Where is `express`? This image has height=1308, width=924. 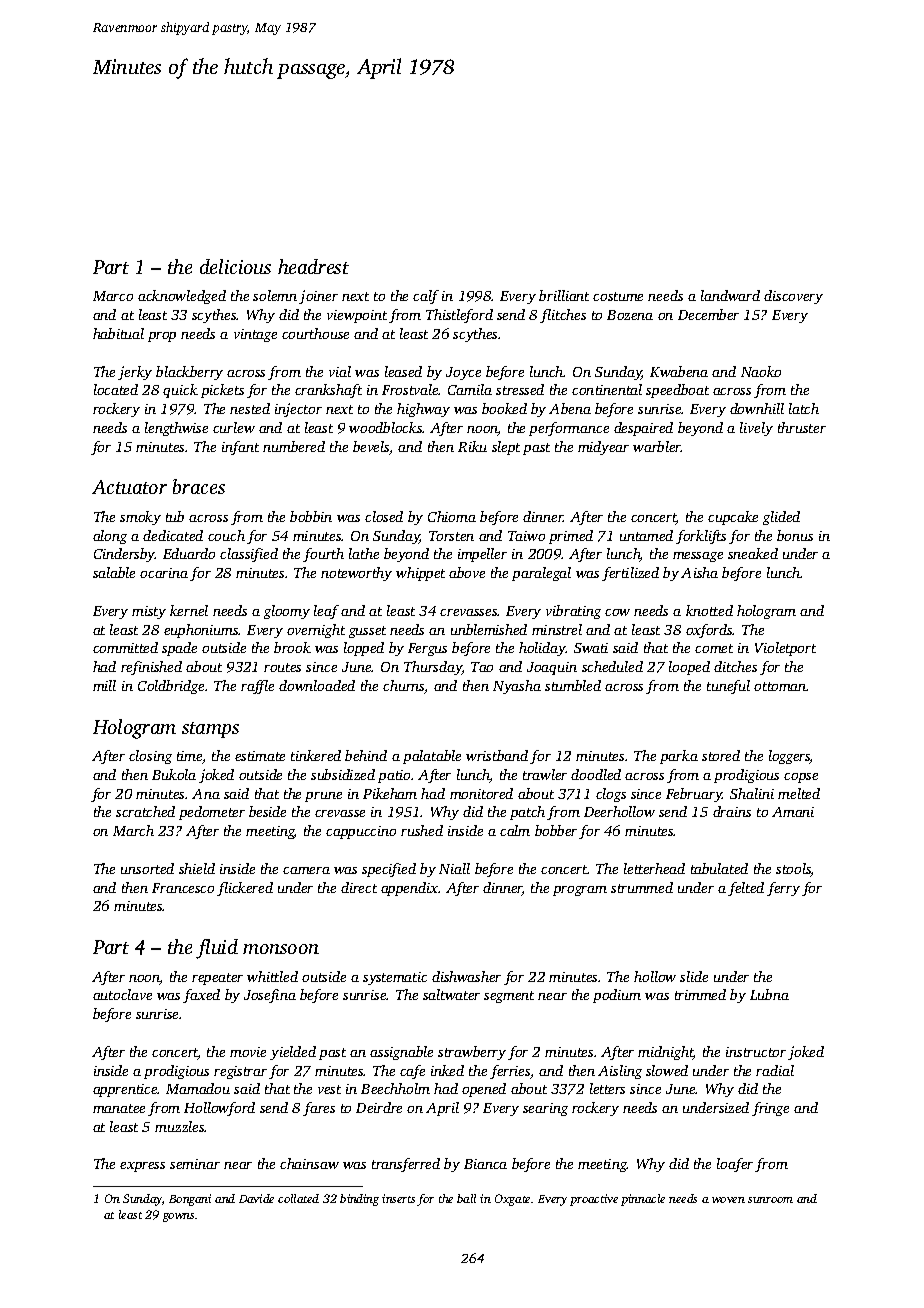
express is located at coordinates (142, 1167).
